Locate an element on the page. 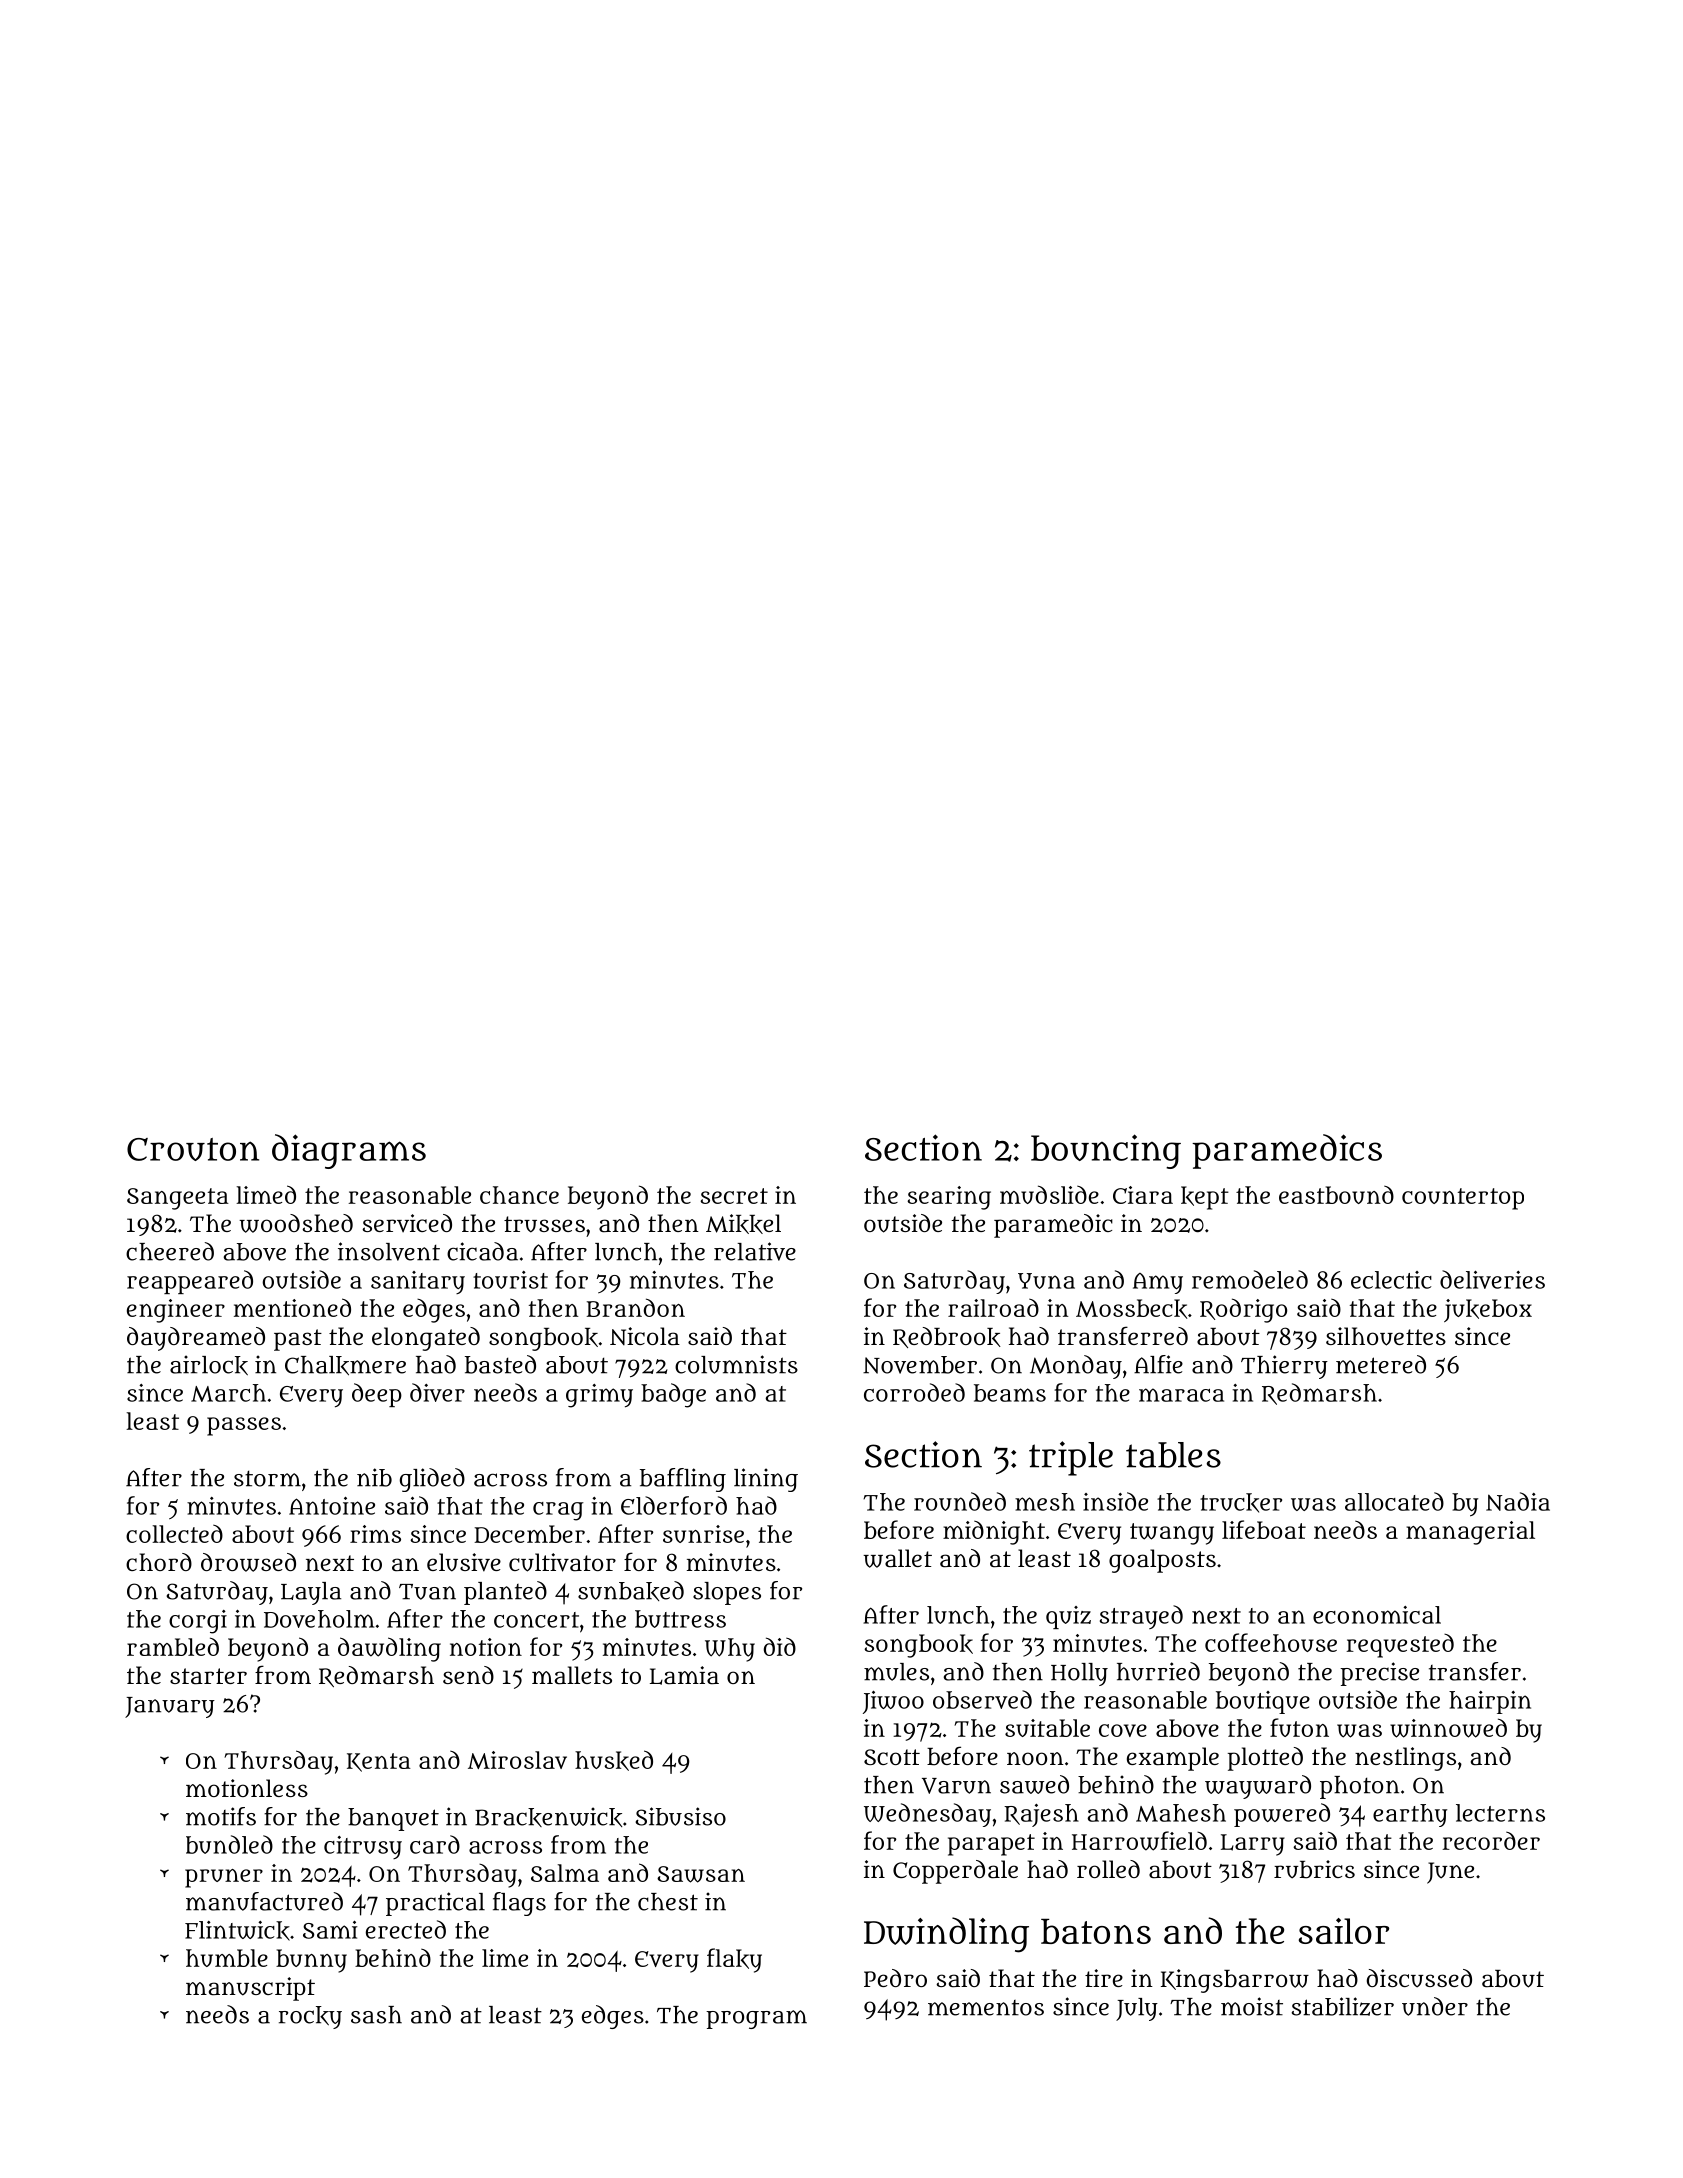  secret is located at coordinates (734, 1196).
